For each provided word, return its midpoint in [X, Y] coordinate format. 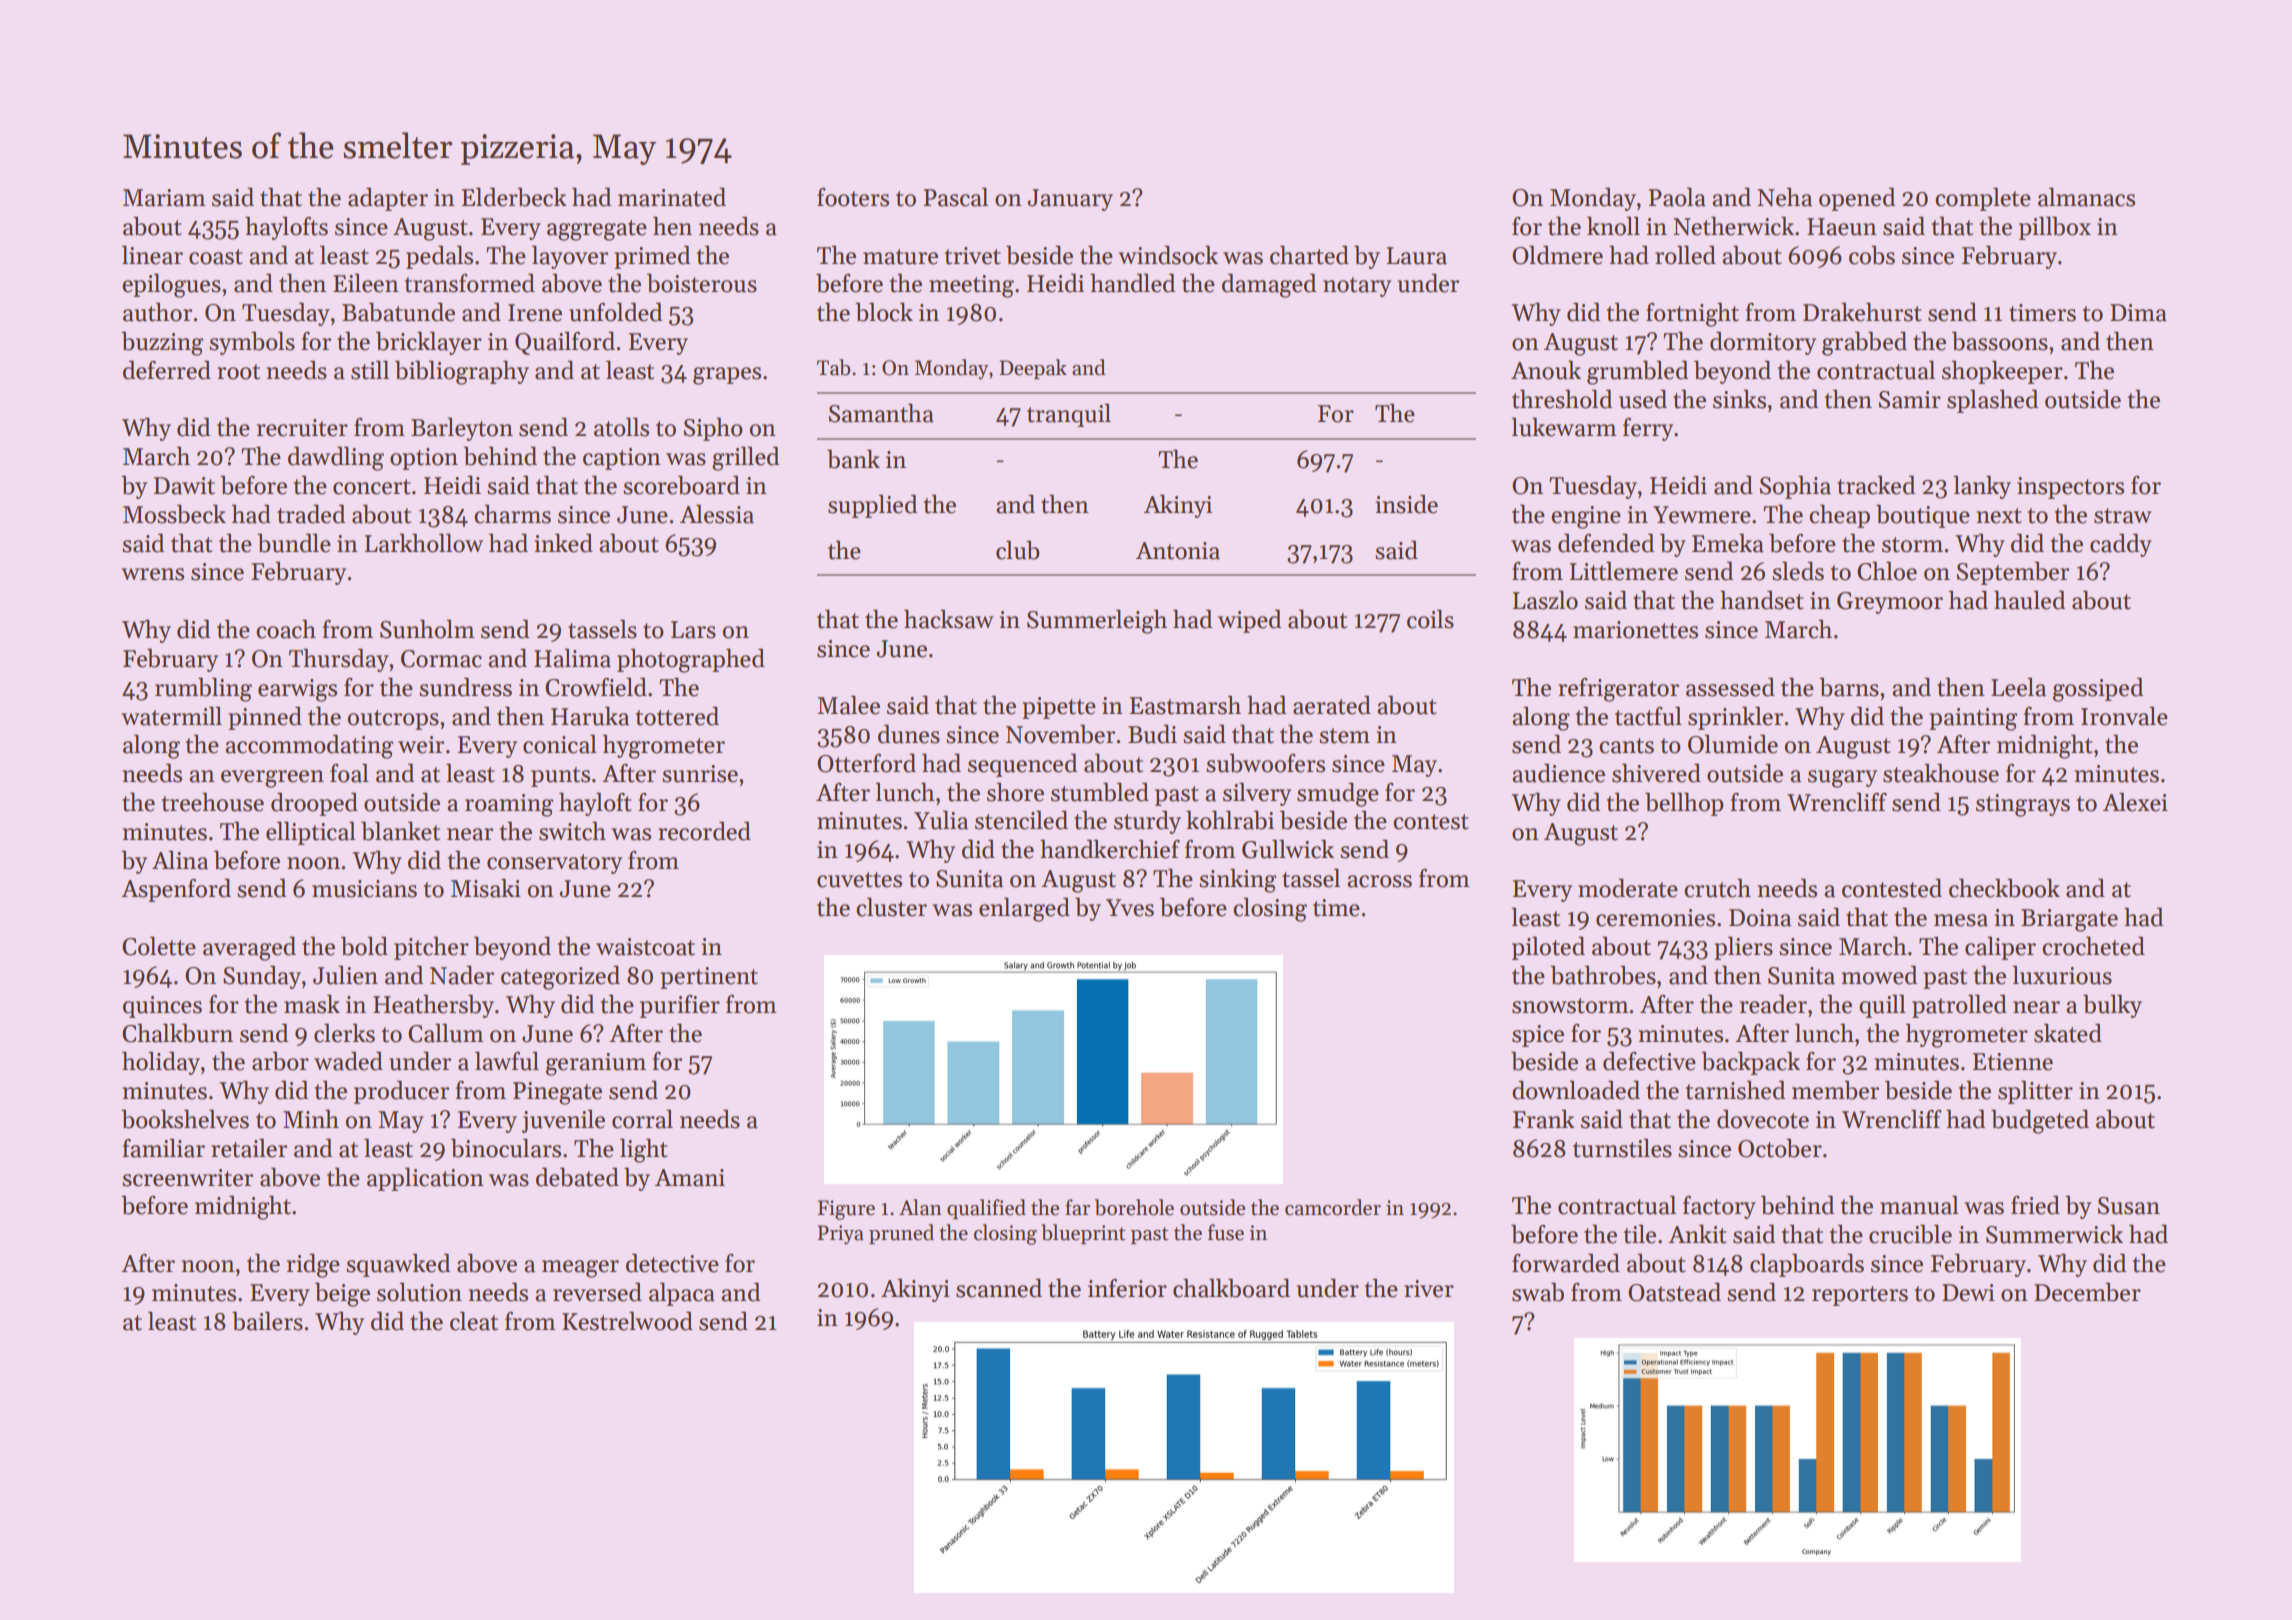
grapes [727, 376]
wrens [152, 574]
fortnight [1692, 314]
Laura [1417, 256]
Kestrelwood [627, 1321]
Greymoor [1890, 603]
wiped [1249, 621]
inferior [1127, 1288]
